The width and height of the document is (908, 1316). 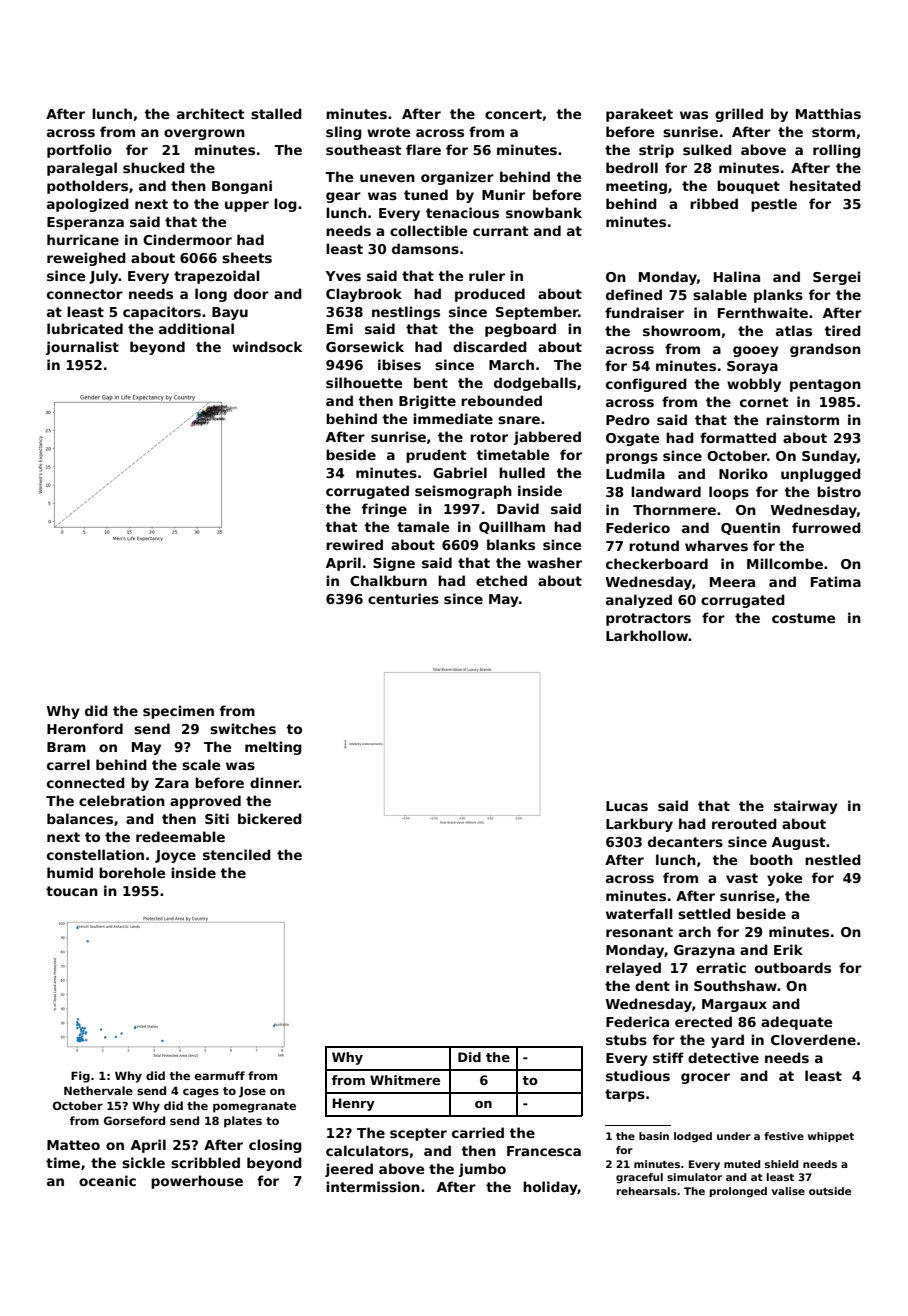 I want to click on Matthias, so click(x=828, y=113).
